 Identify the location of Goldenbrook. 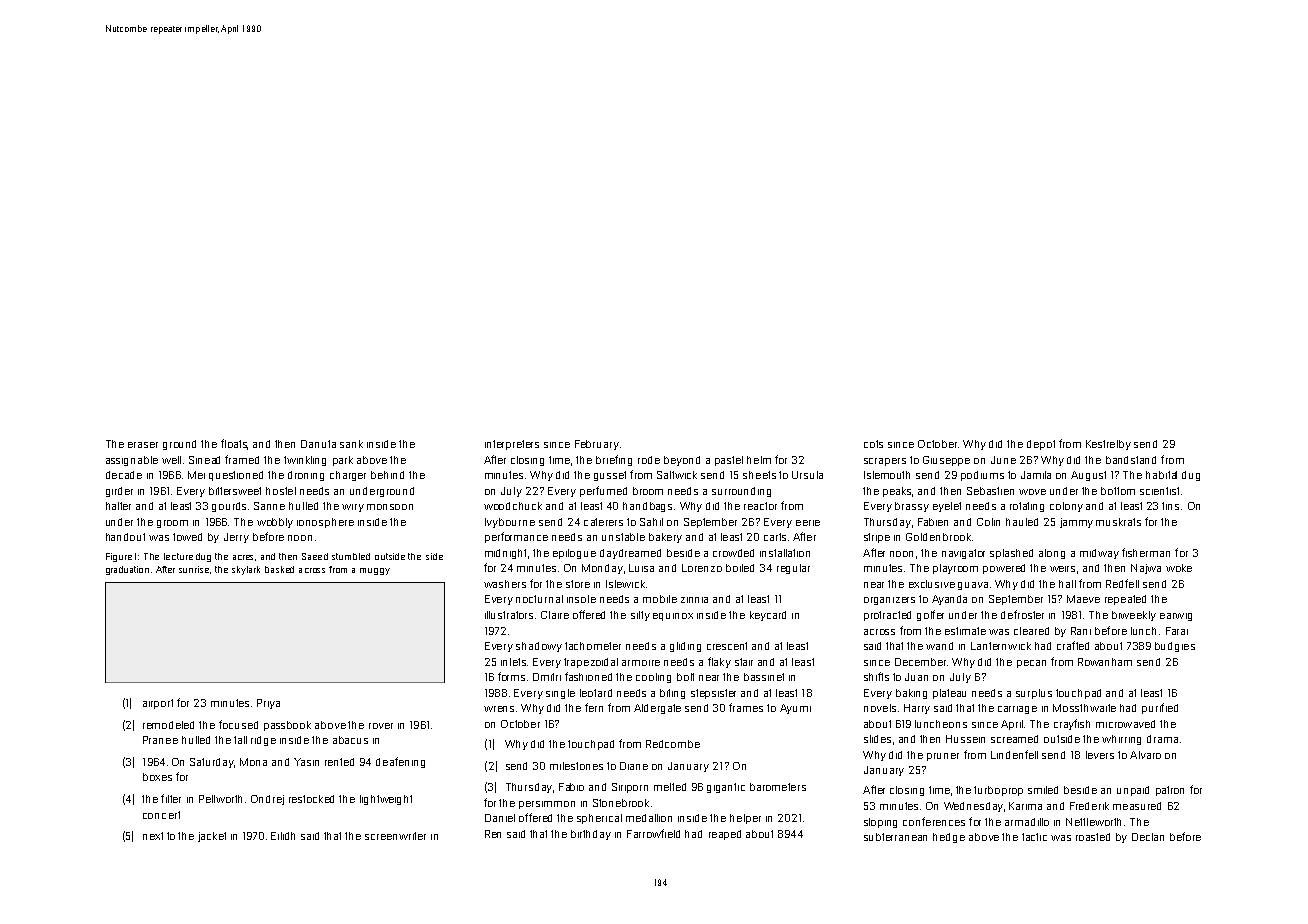
(938, 537).
